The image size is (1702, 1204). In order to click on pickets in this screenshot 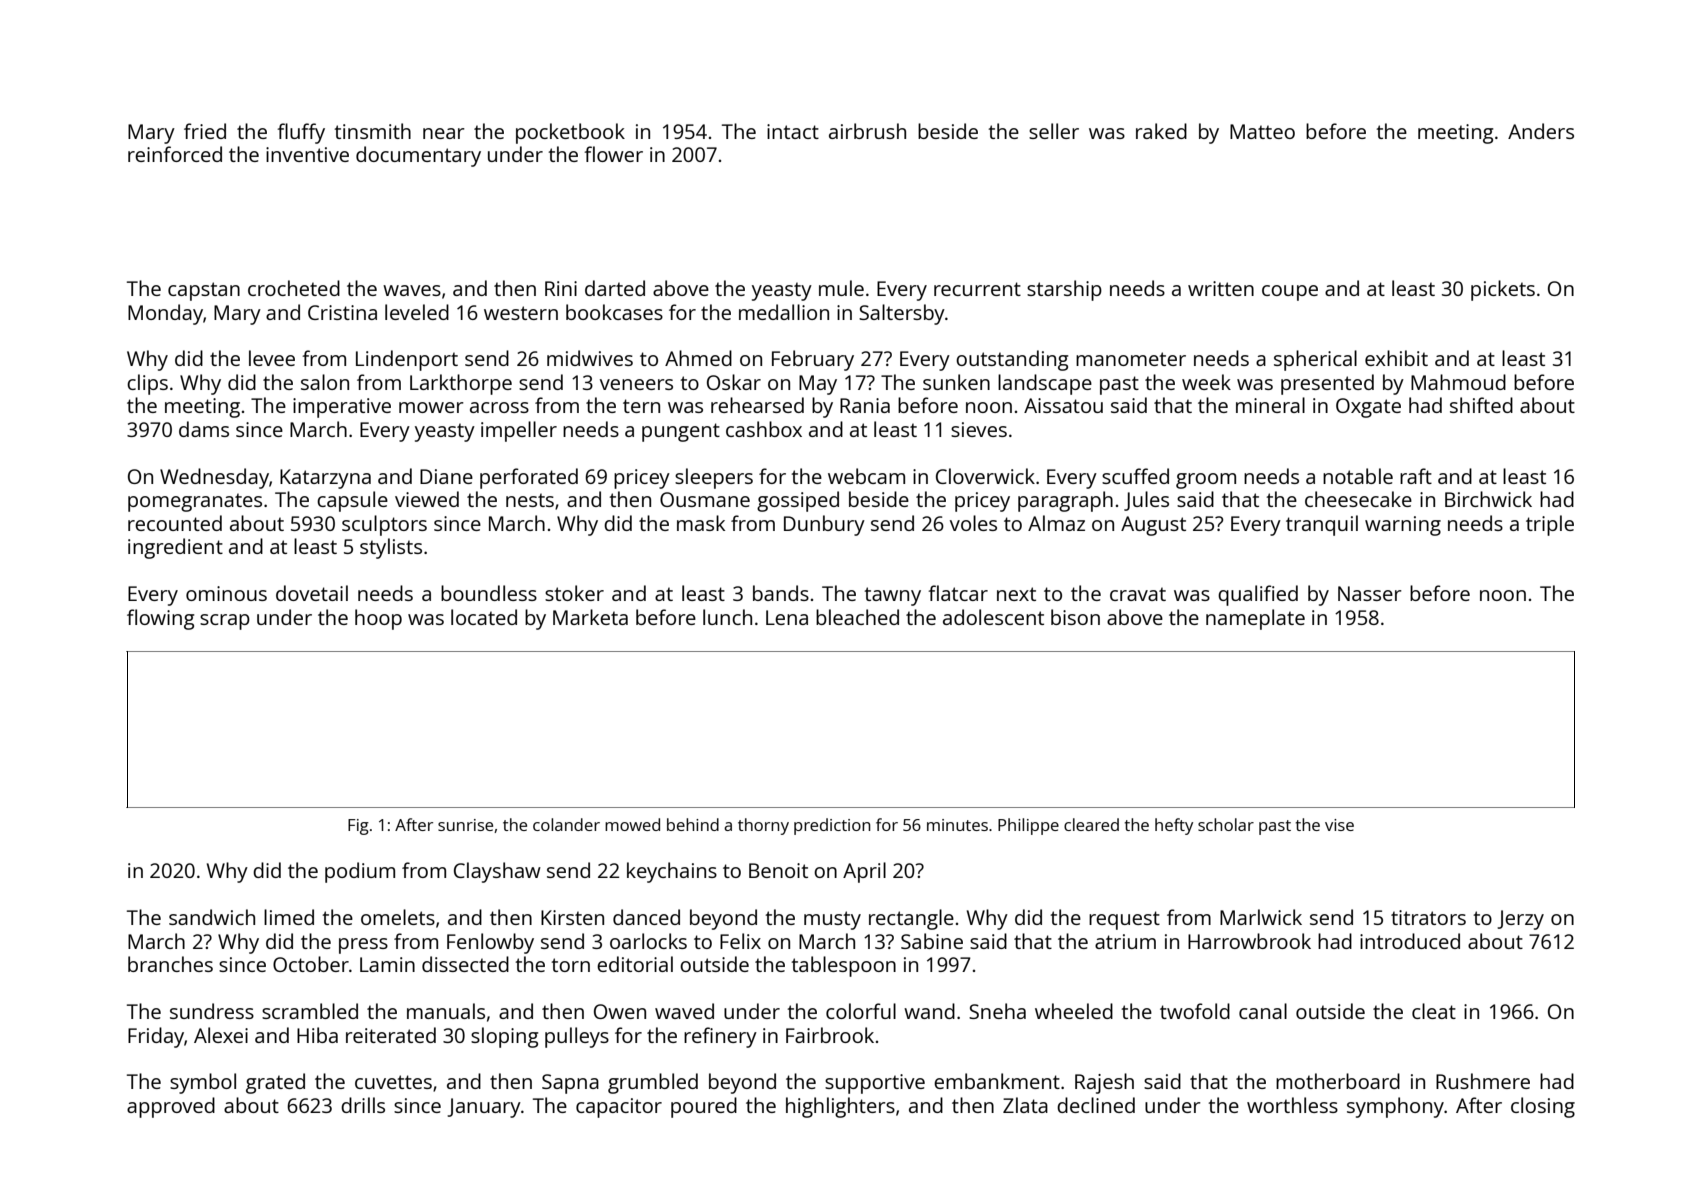, I will do `click(1503, 290)`.
